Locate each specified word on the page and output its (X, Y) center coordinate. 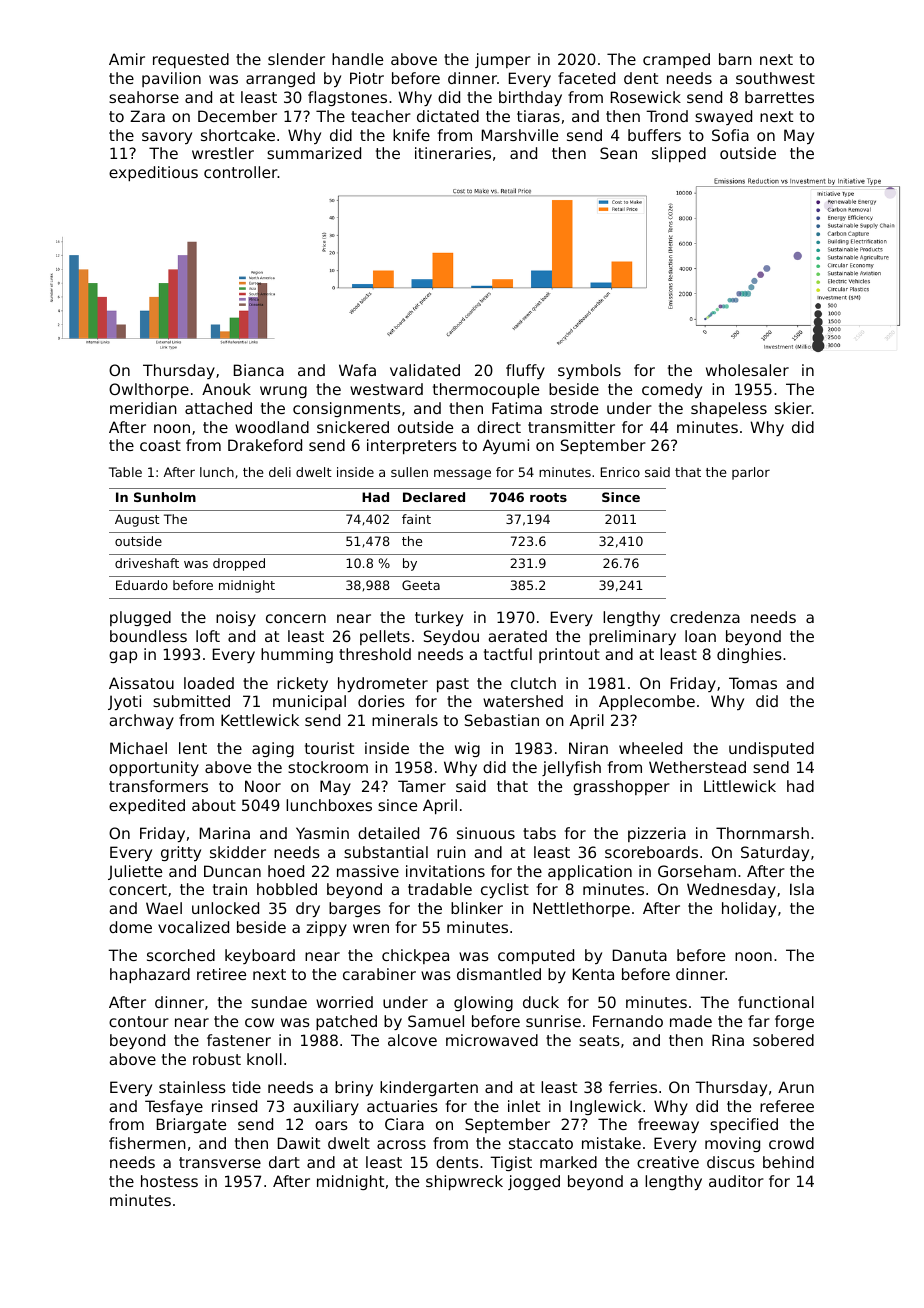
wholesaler (747, 370)
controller (241, 172)
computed (536, 956)
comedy (672, 390)
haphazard (150, 975)
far (759, 1021)
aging (273, 749)
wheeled (650, 748)
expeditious (153, 173)
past (453, 685)
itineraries (453, 153)
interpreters (412, 446)
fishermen (147, 1143)
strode (574, 408)
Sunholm (165, 497)
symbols (589, 371)
